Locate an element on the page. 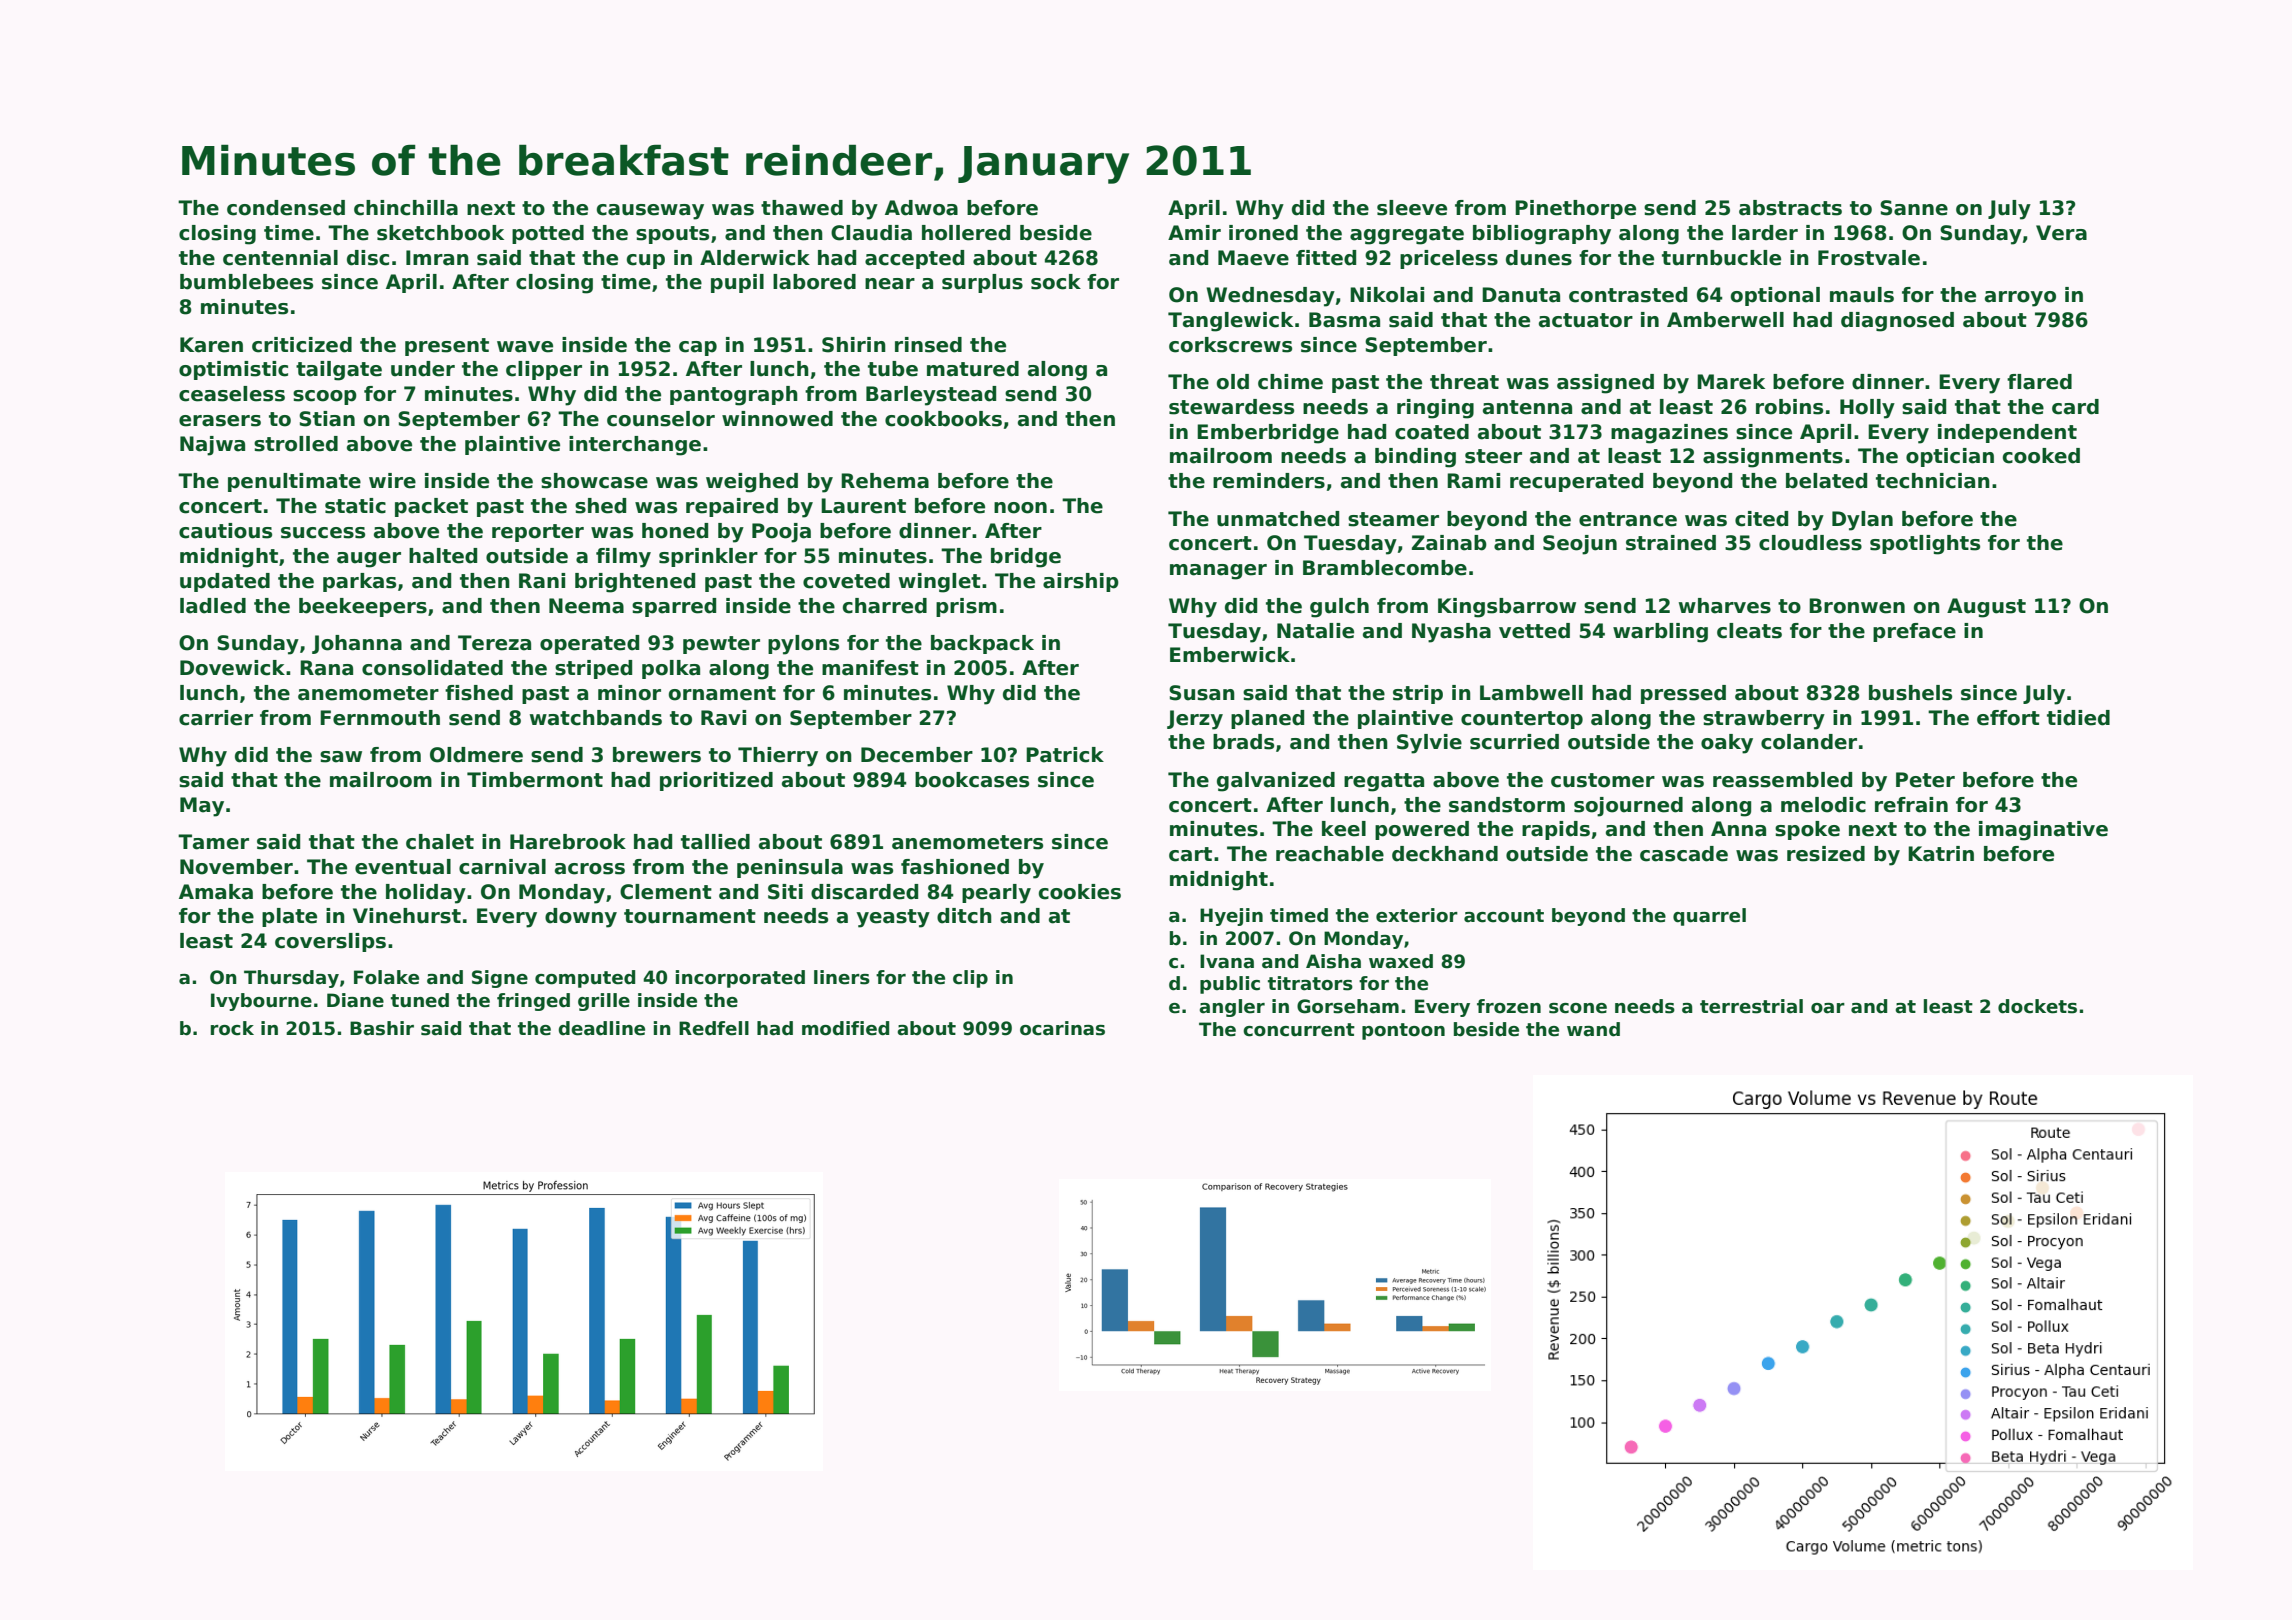 The height and width of the page is (1620, 2292). Bramblecombe is located at coordinates (1385, 568).
